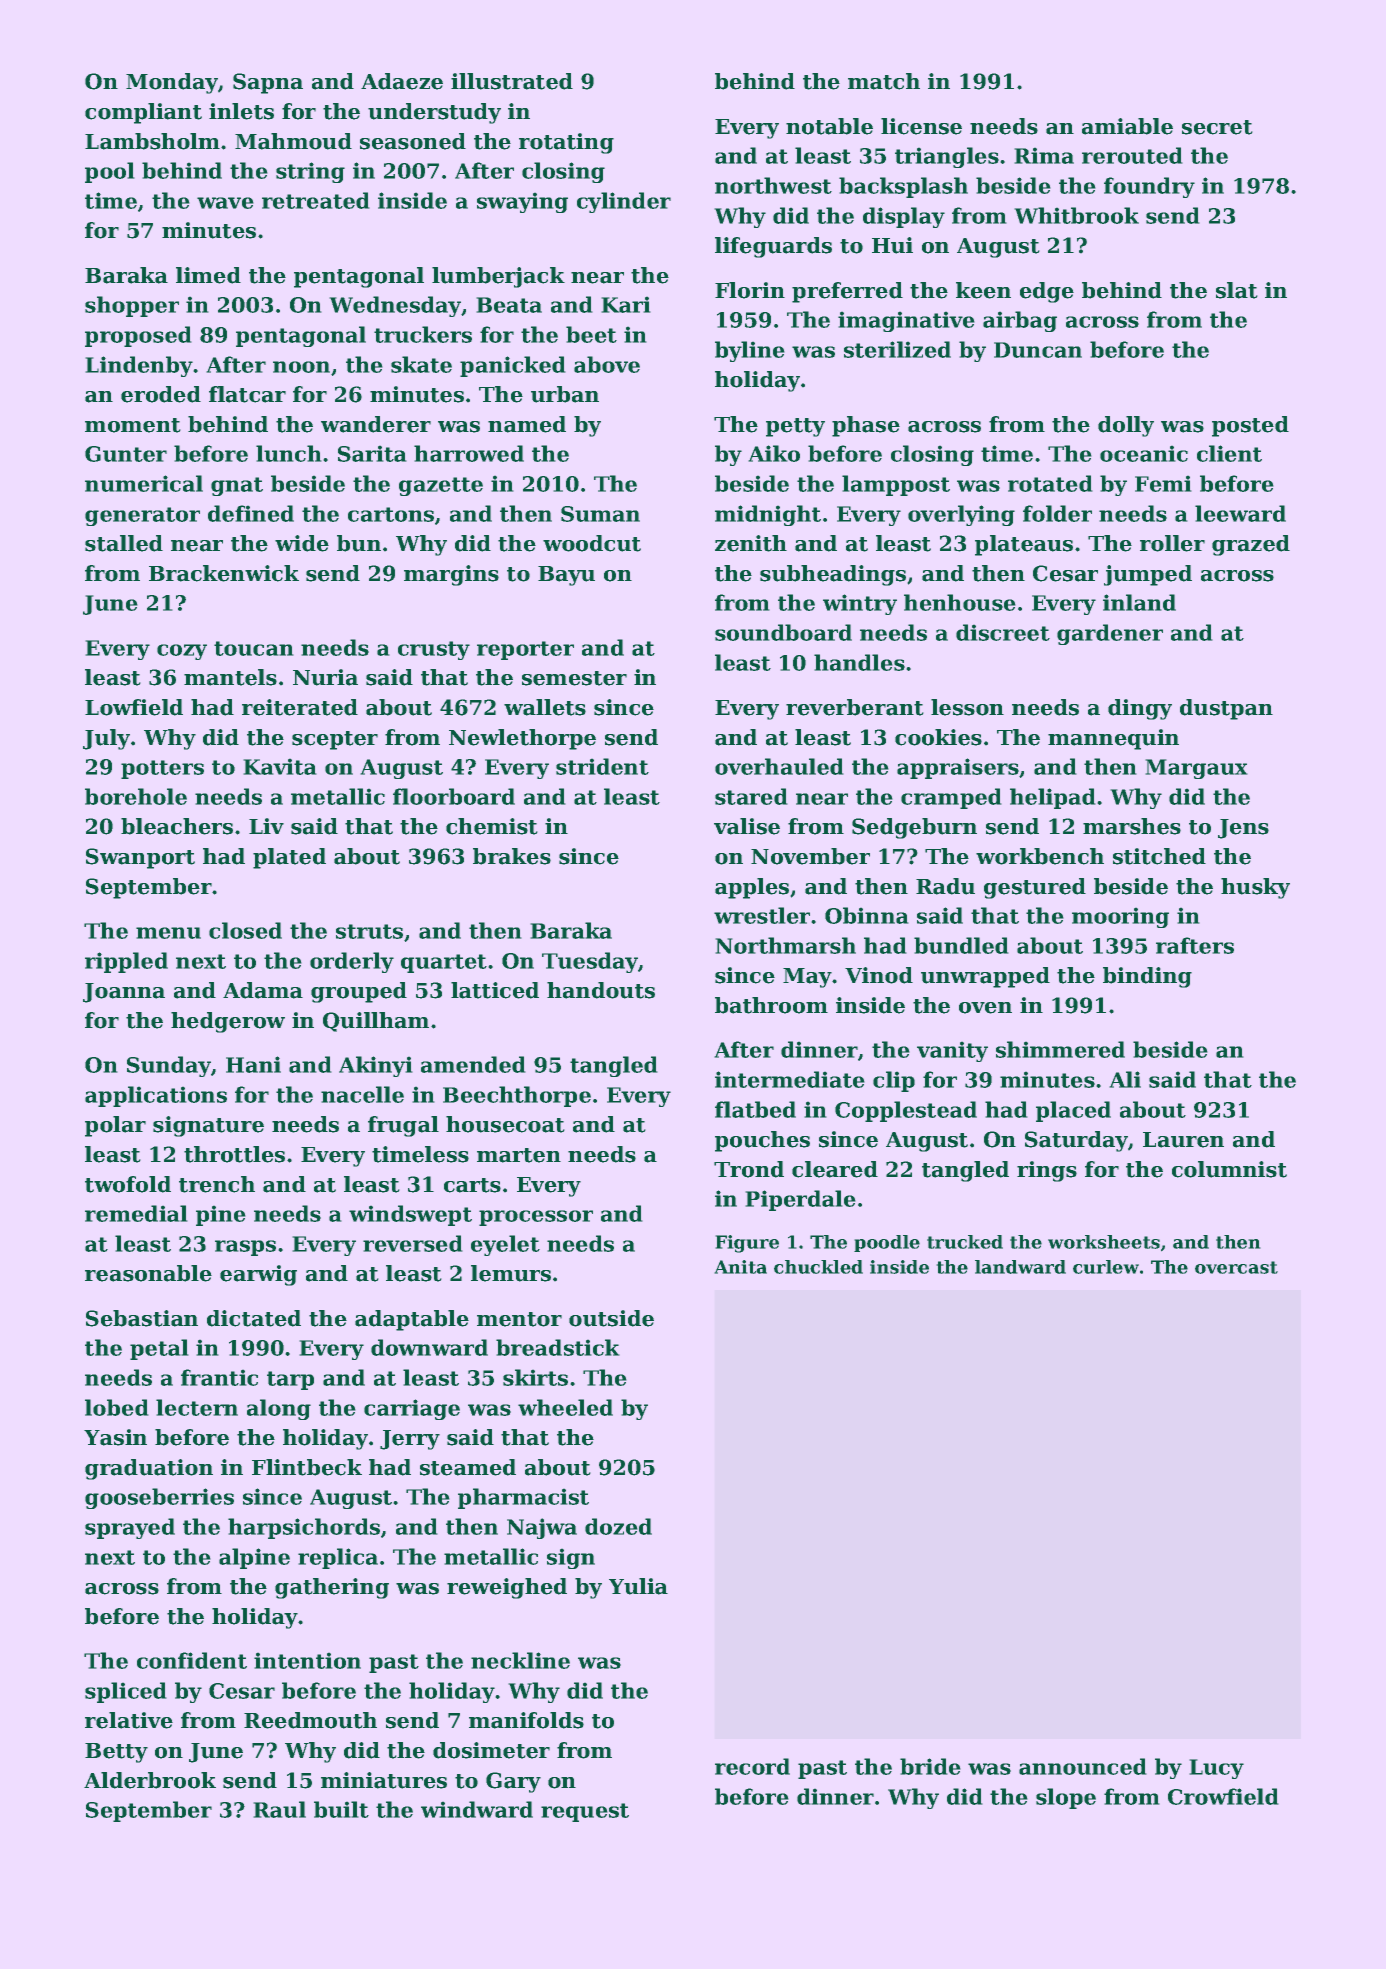  Describe the element at coordinates (585, 1812) in the document. I see `request` at that location.
